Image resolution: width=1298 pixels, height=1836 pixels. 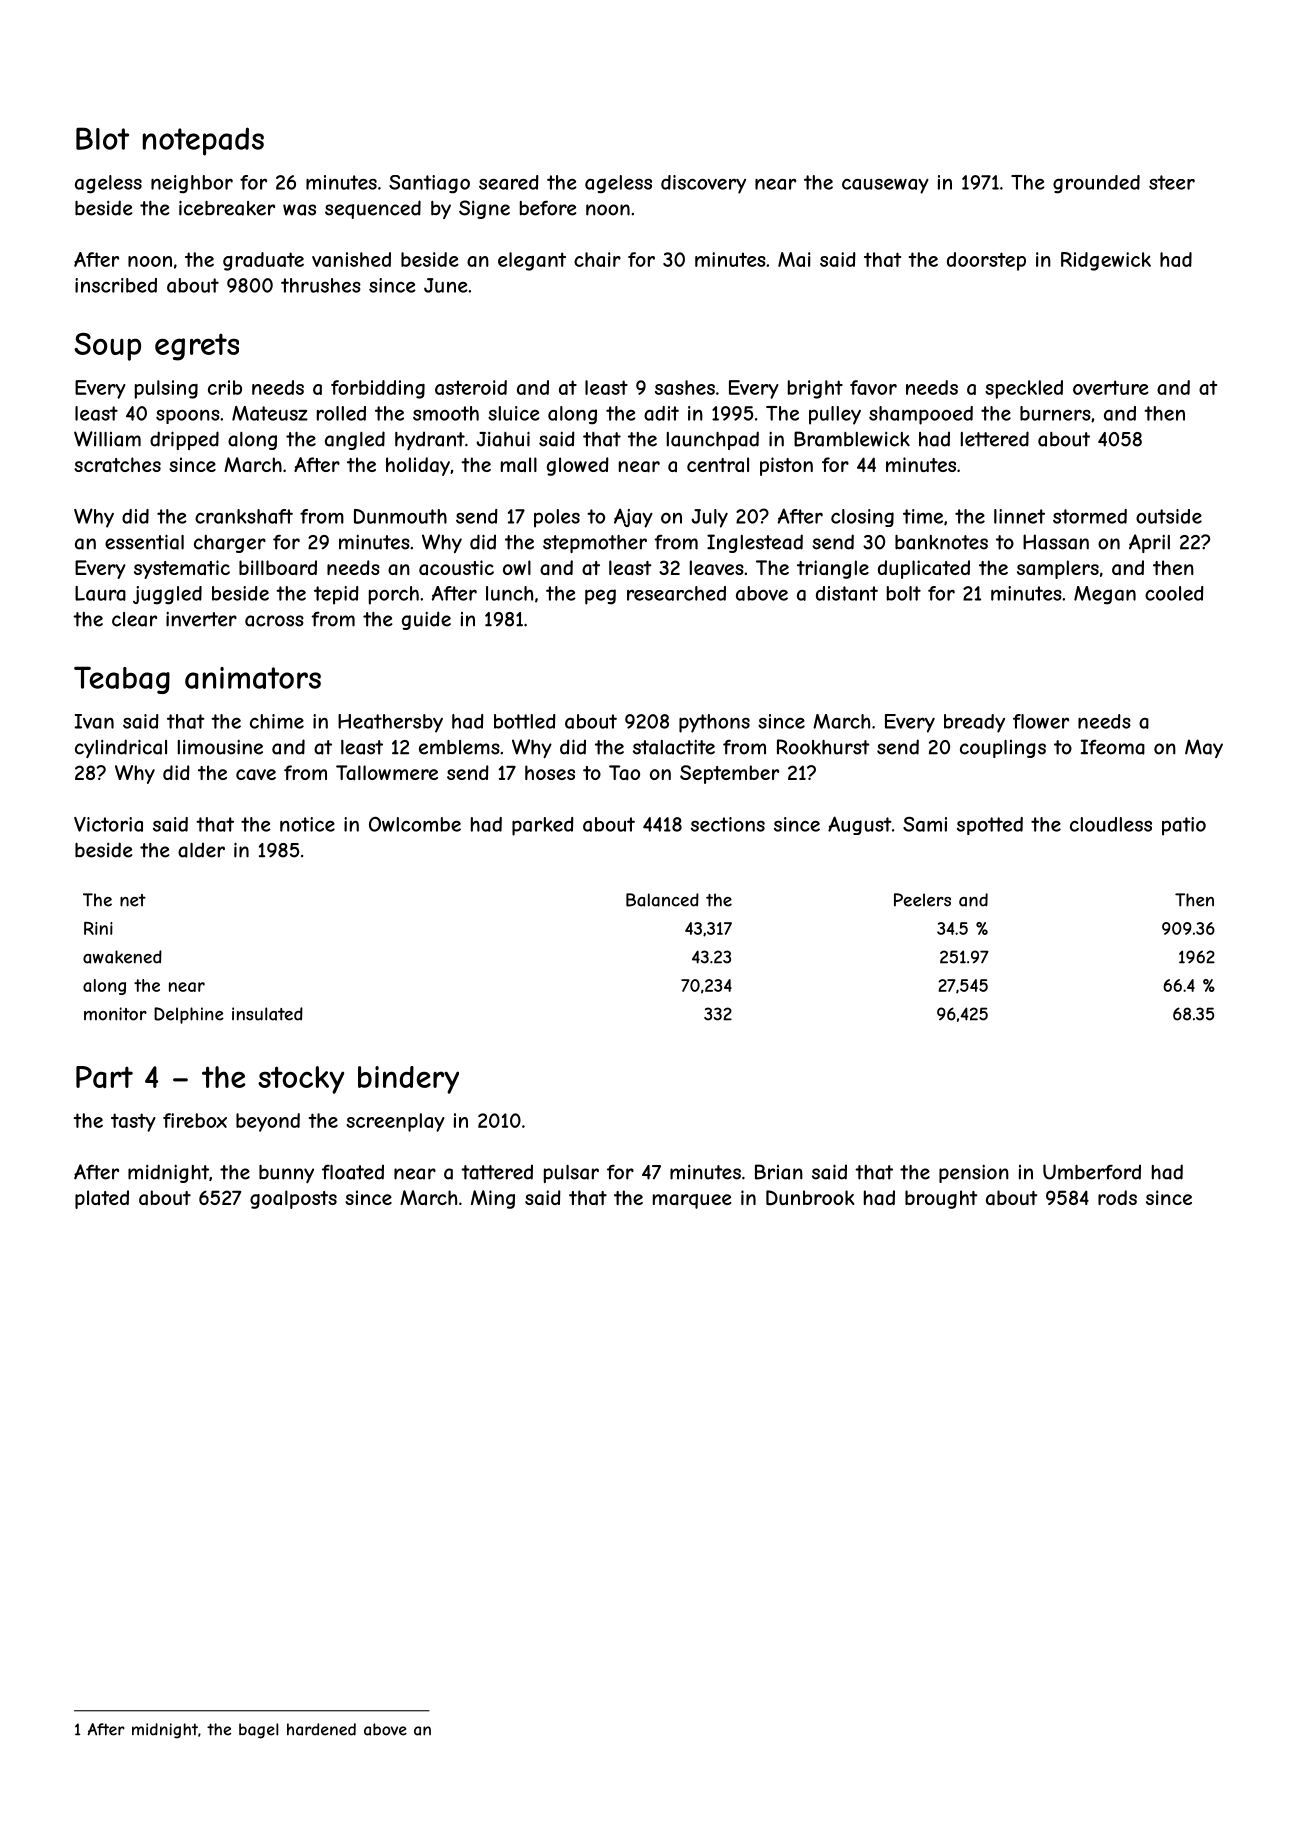 What do you see at coordinates (922, 900) in the screenshot?
I see `Peelers` at bounding box center [922, 900].
